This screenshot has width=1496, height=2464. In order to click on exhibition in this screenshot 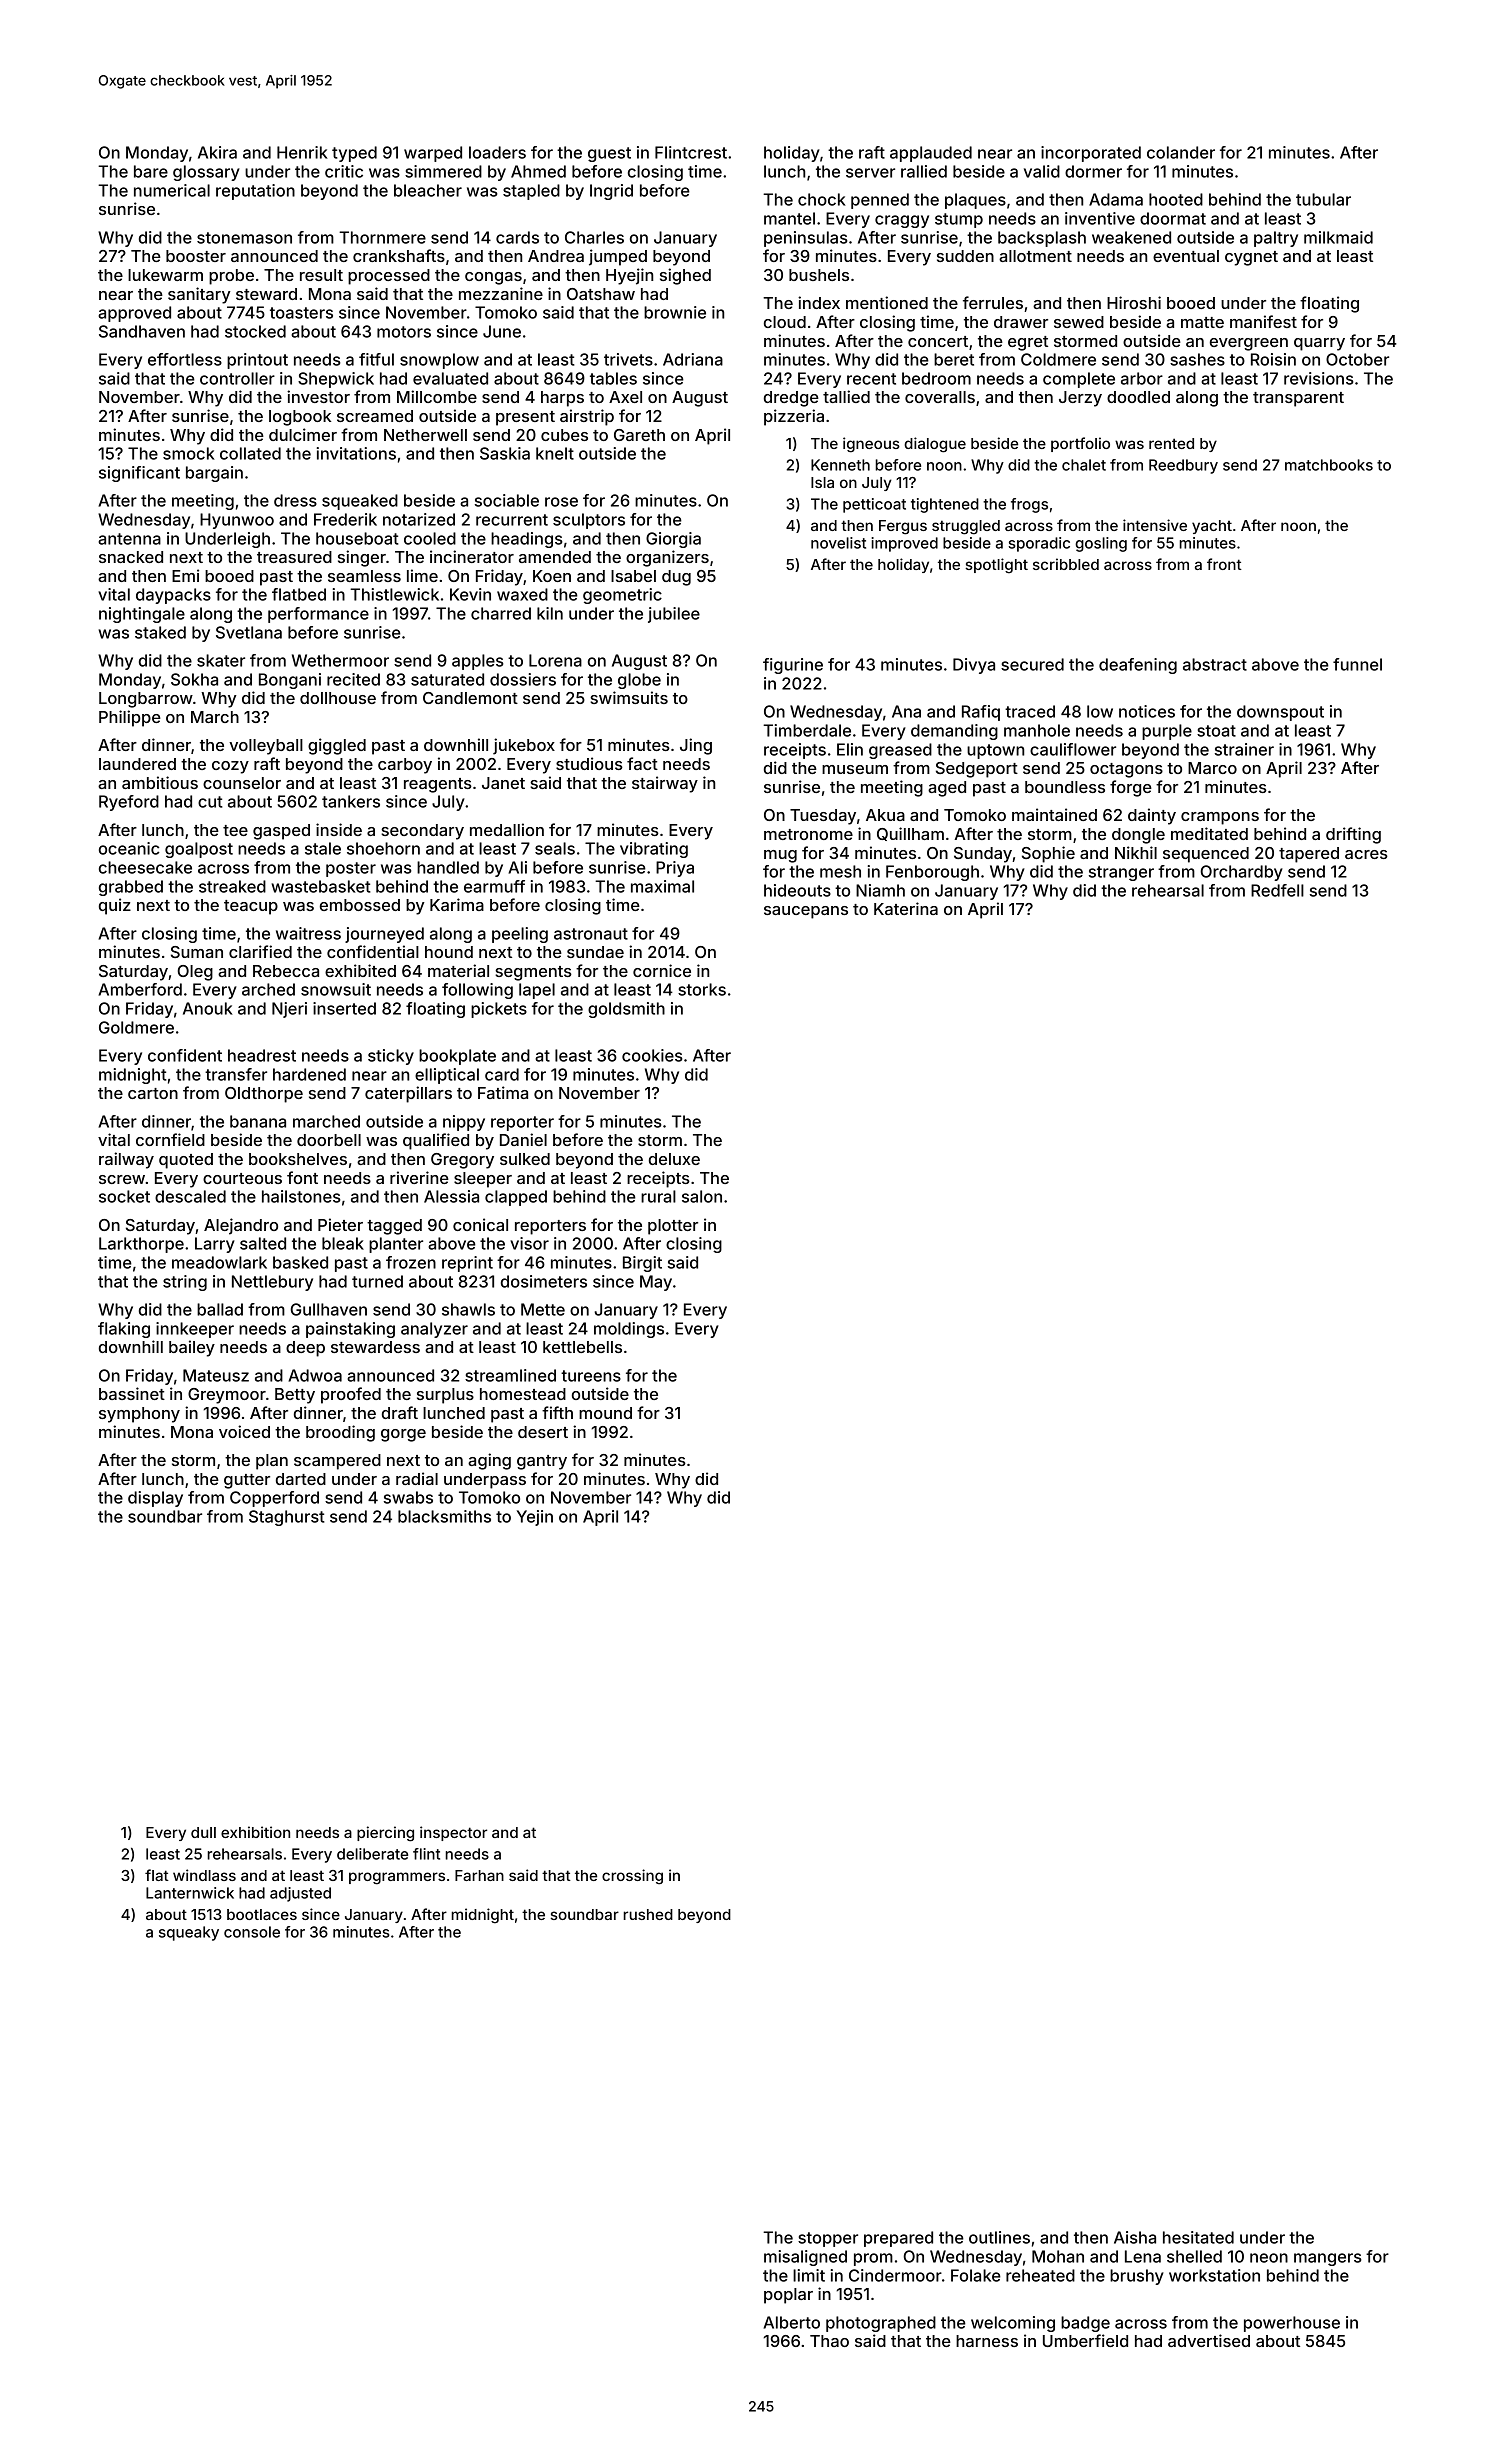, I will do `click(255, 1832)`.
